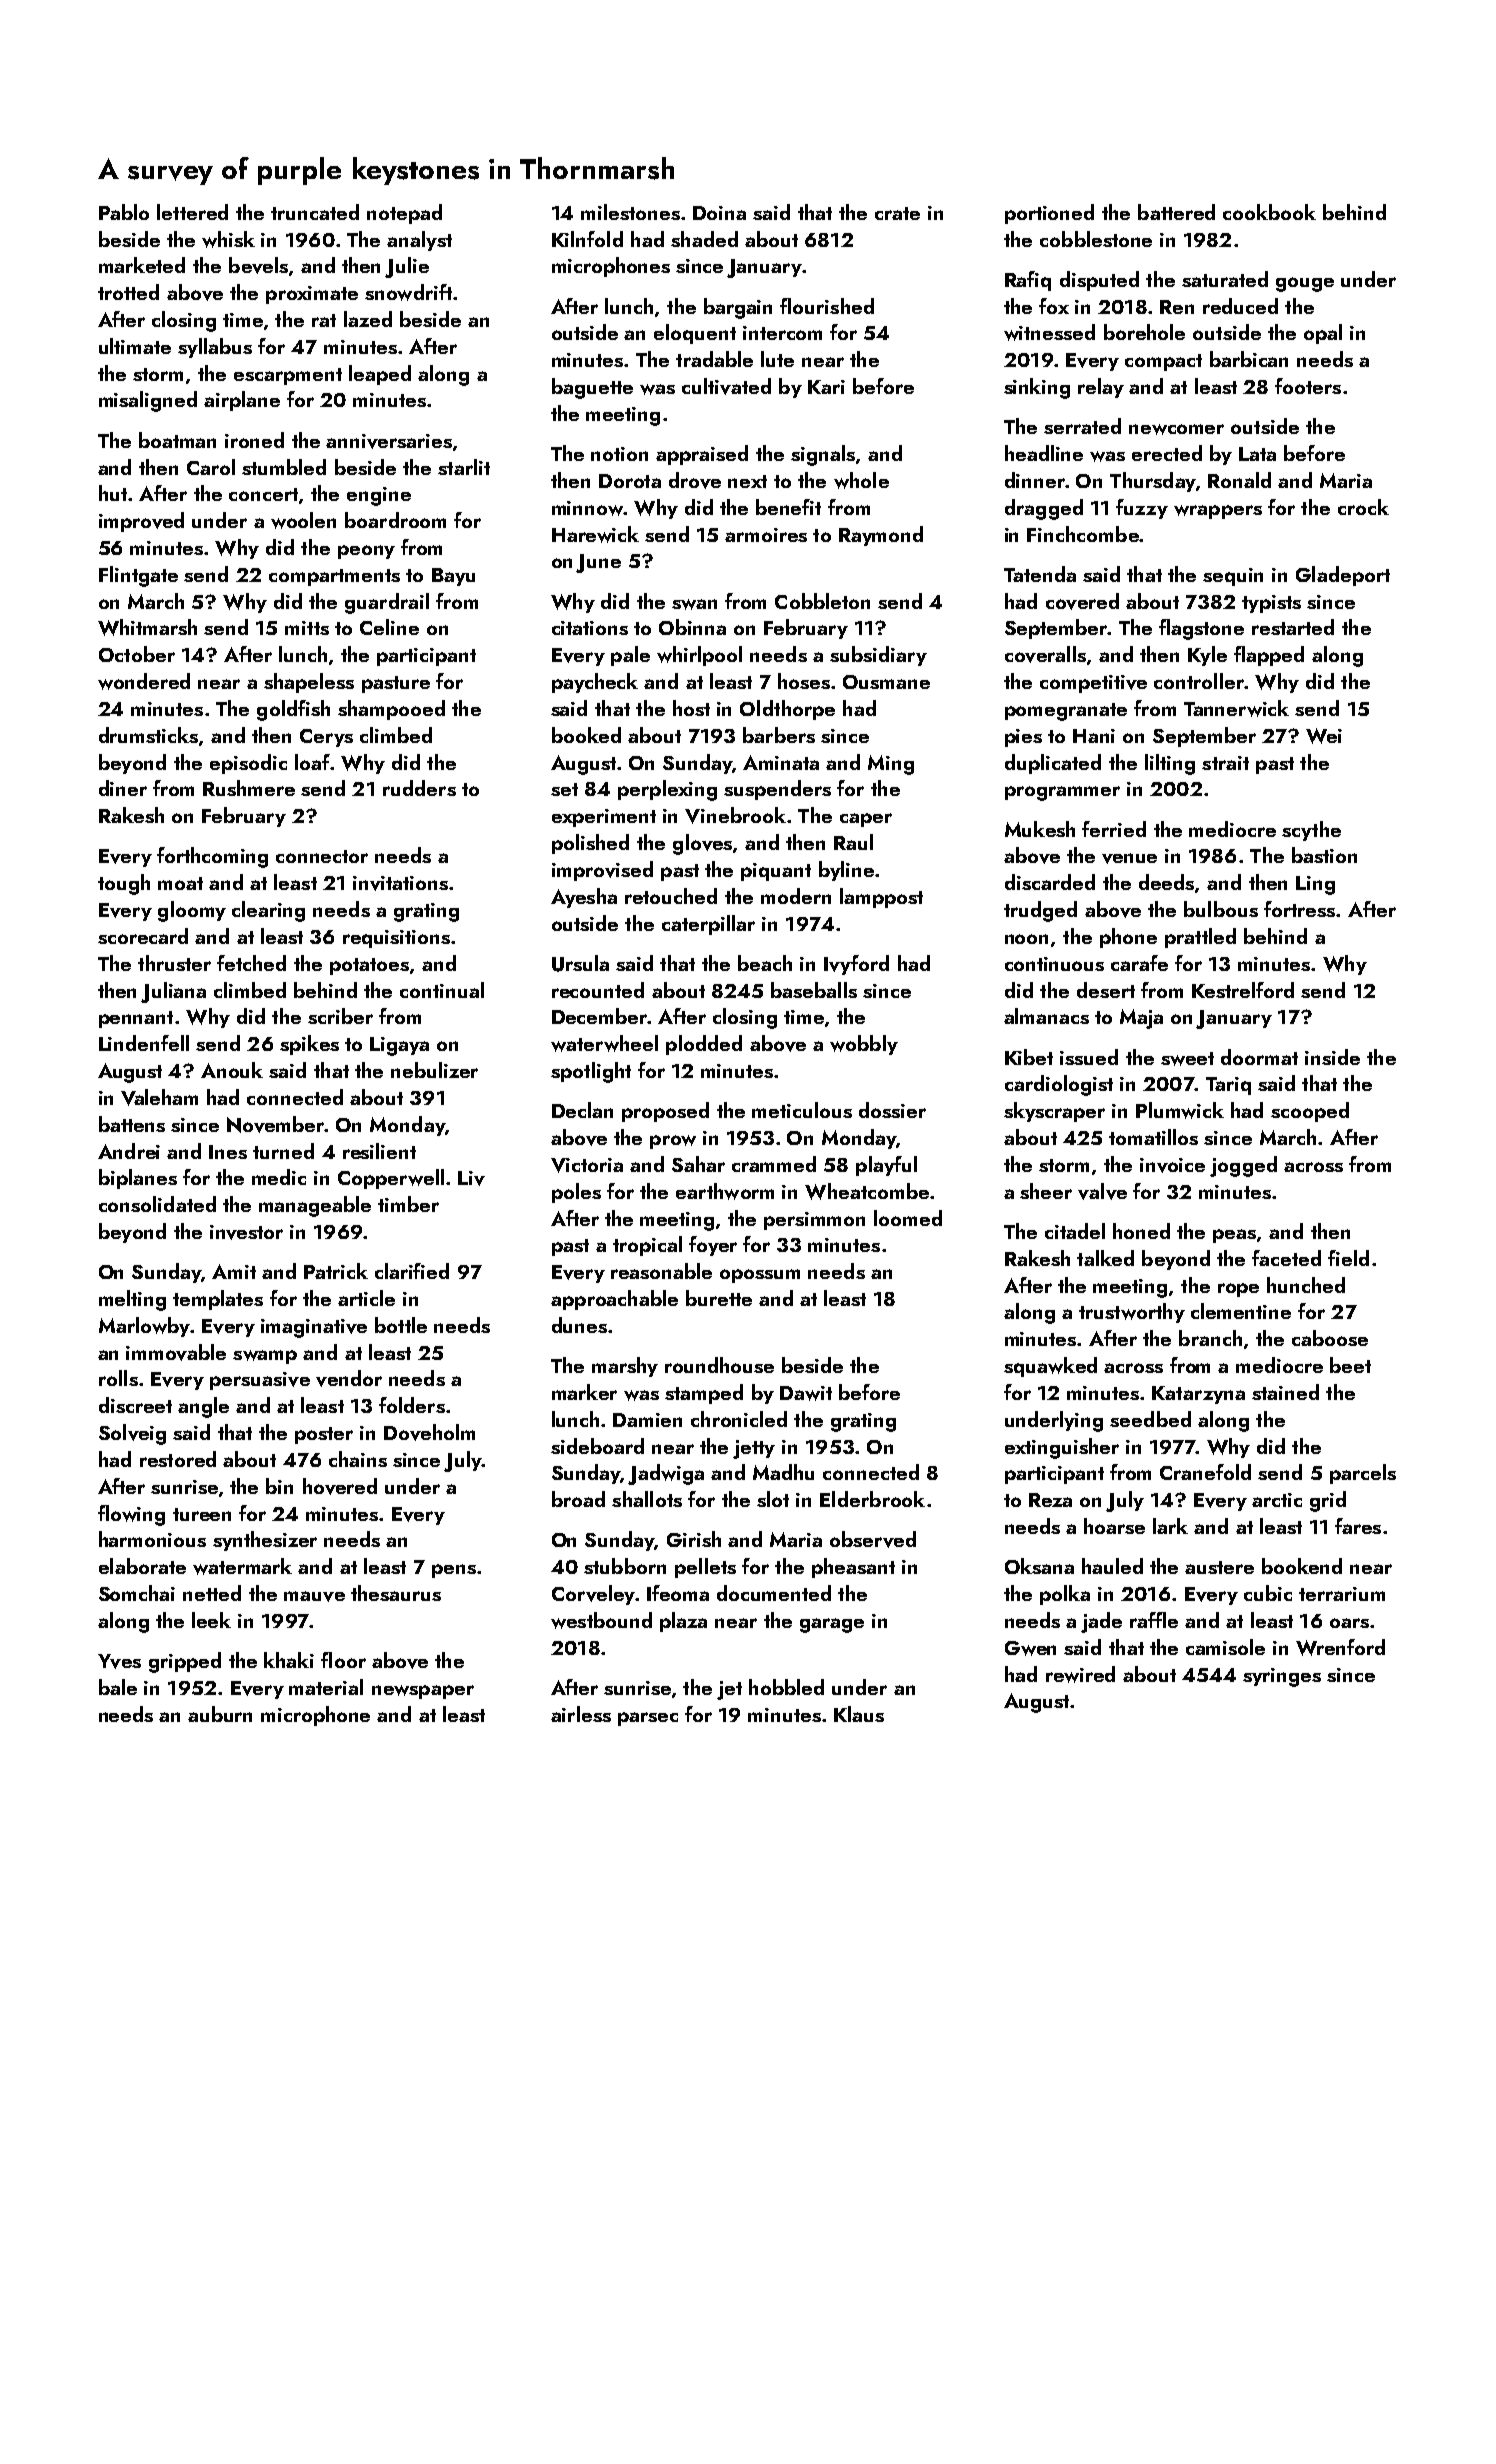  I want to click on whirlpool, so click(699, 656).
